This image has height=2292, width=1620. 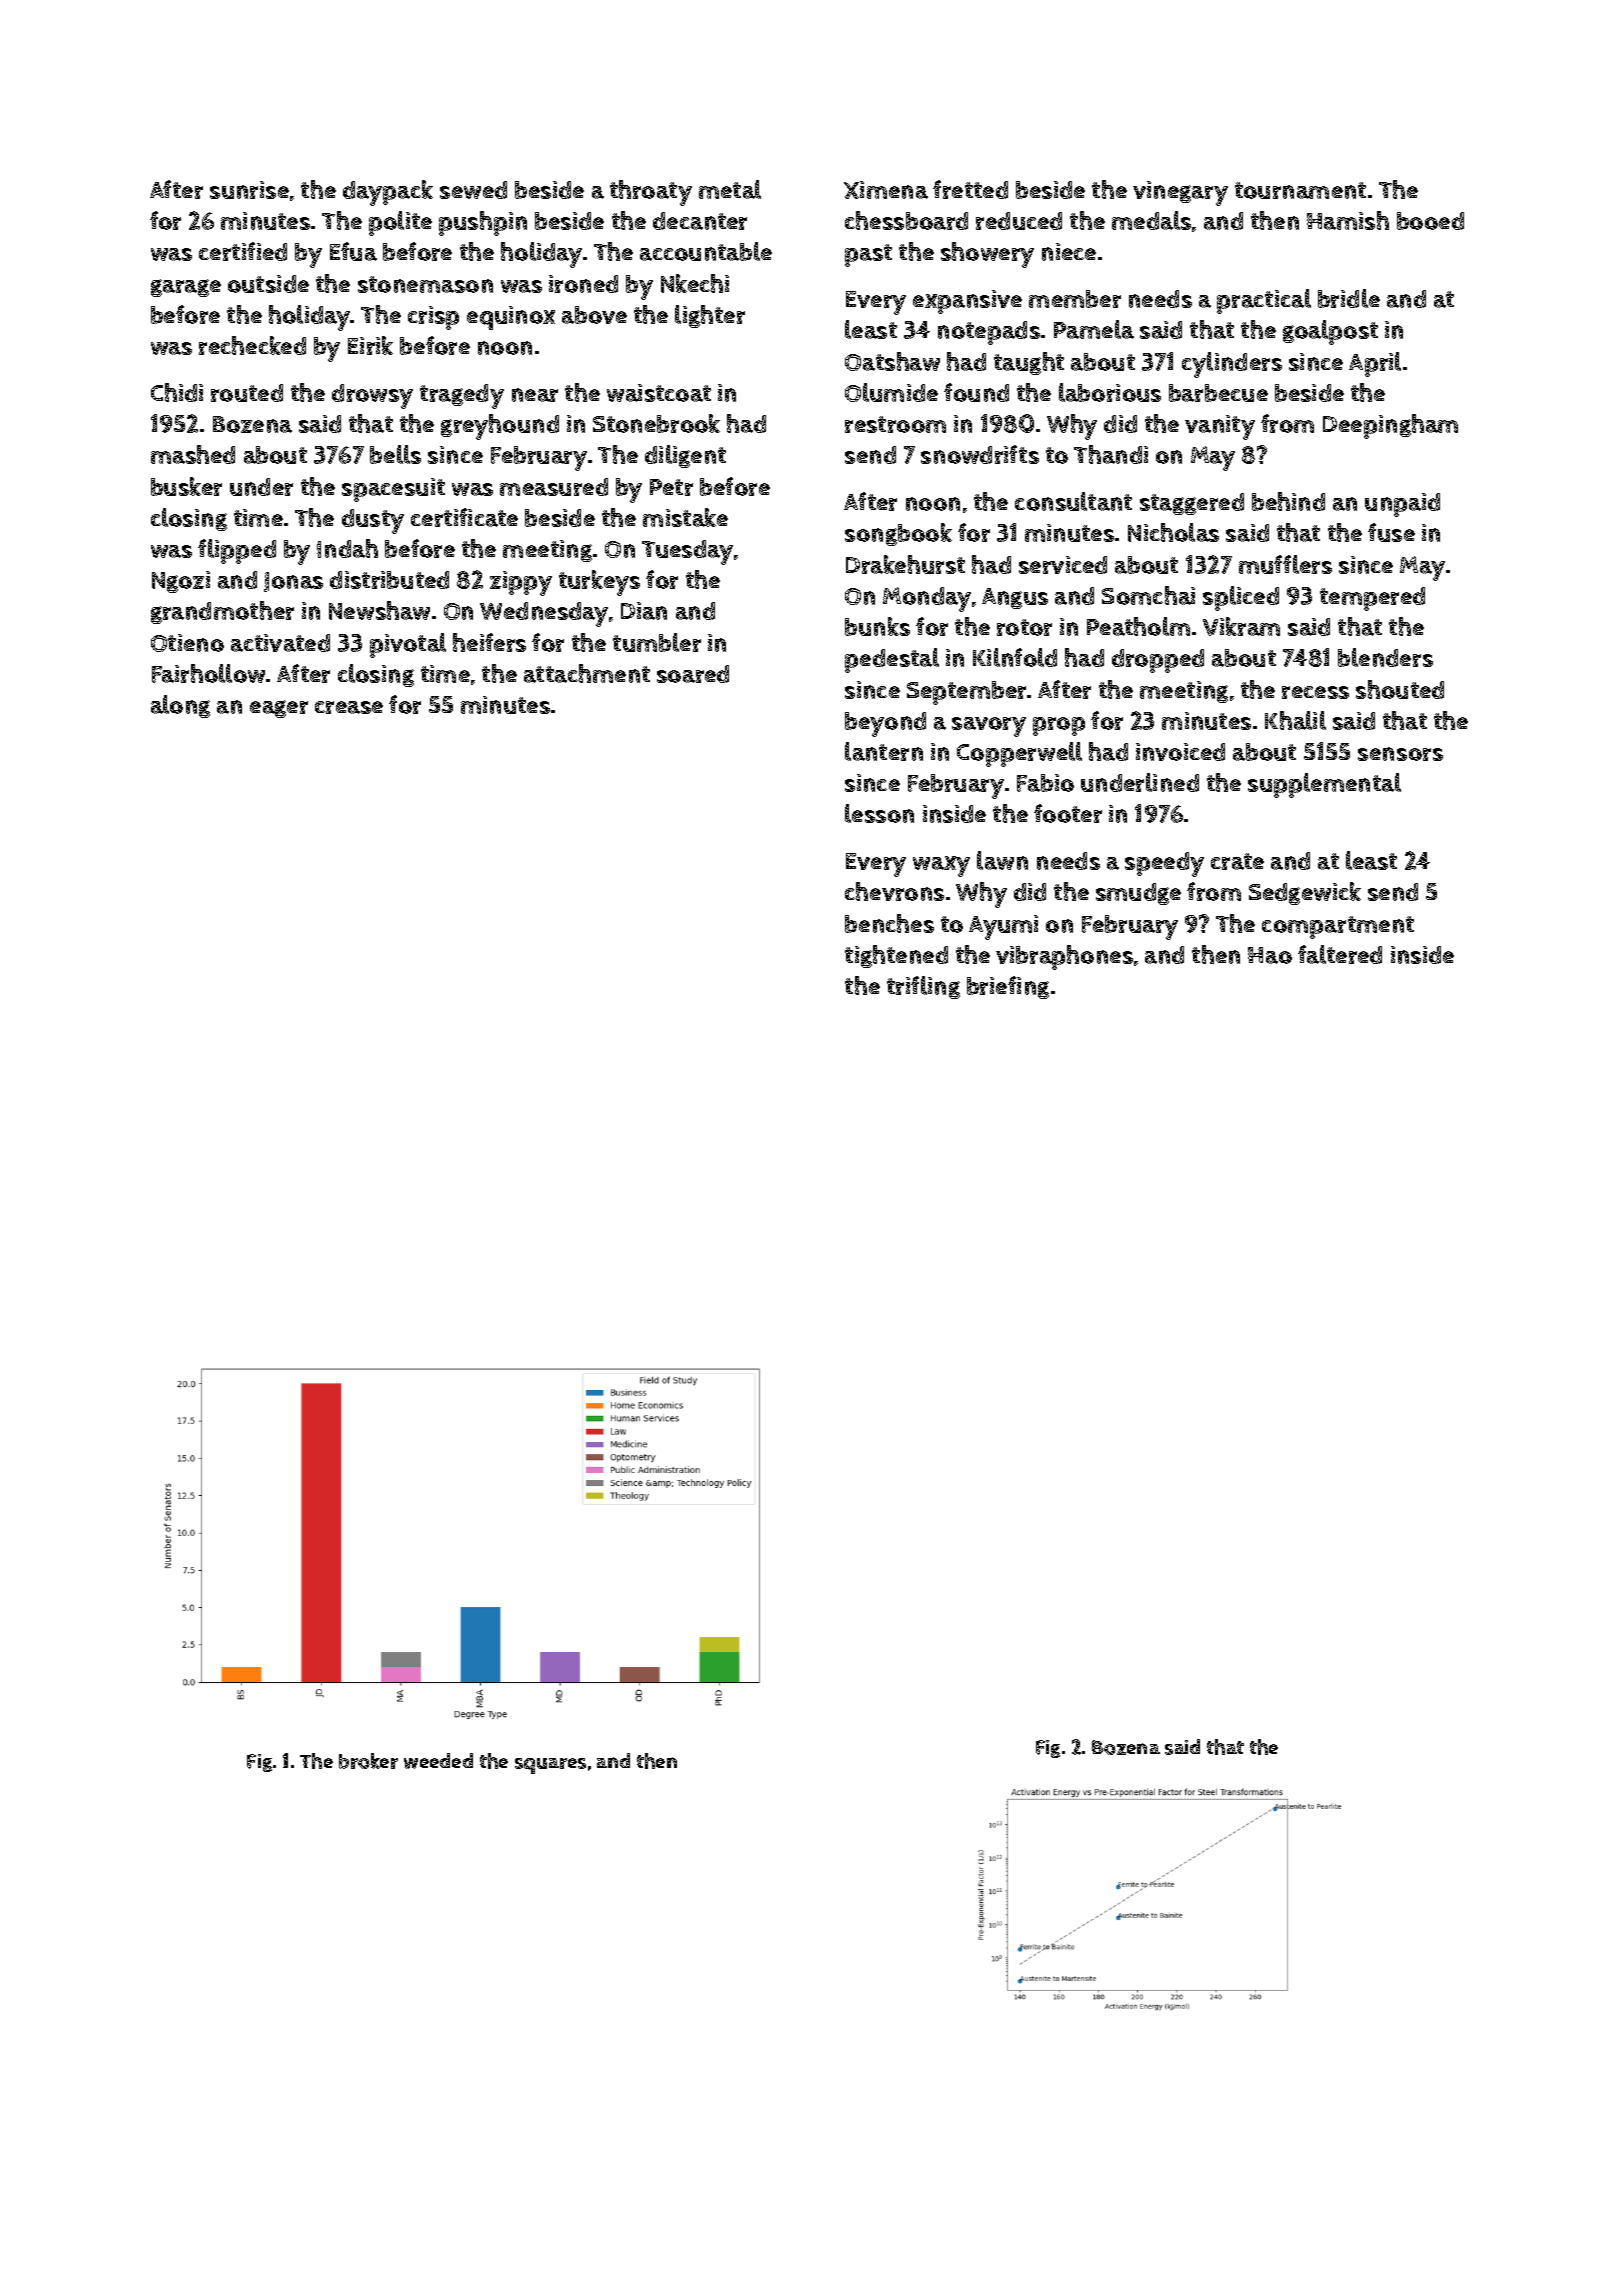 I want to click on busker, so click(x=186, y=486).
